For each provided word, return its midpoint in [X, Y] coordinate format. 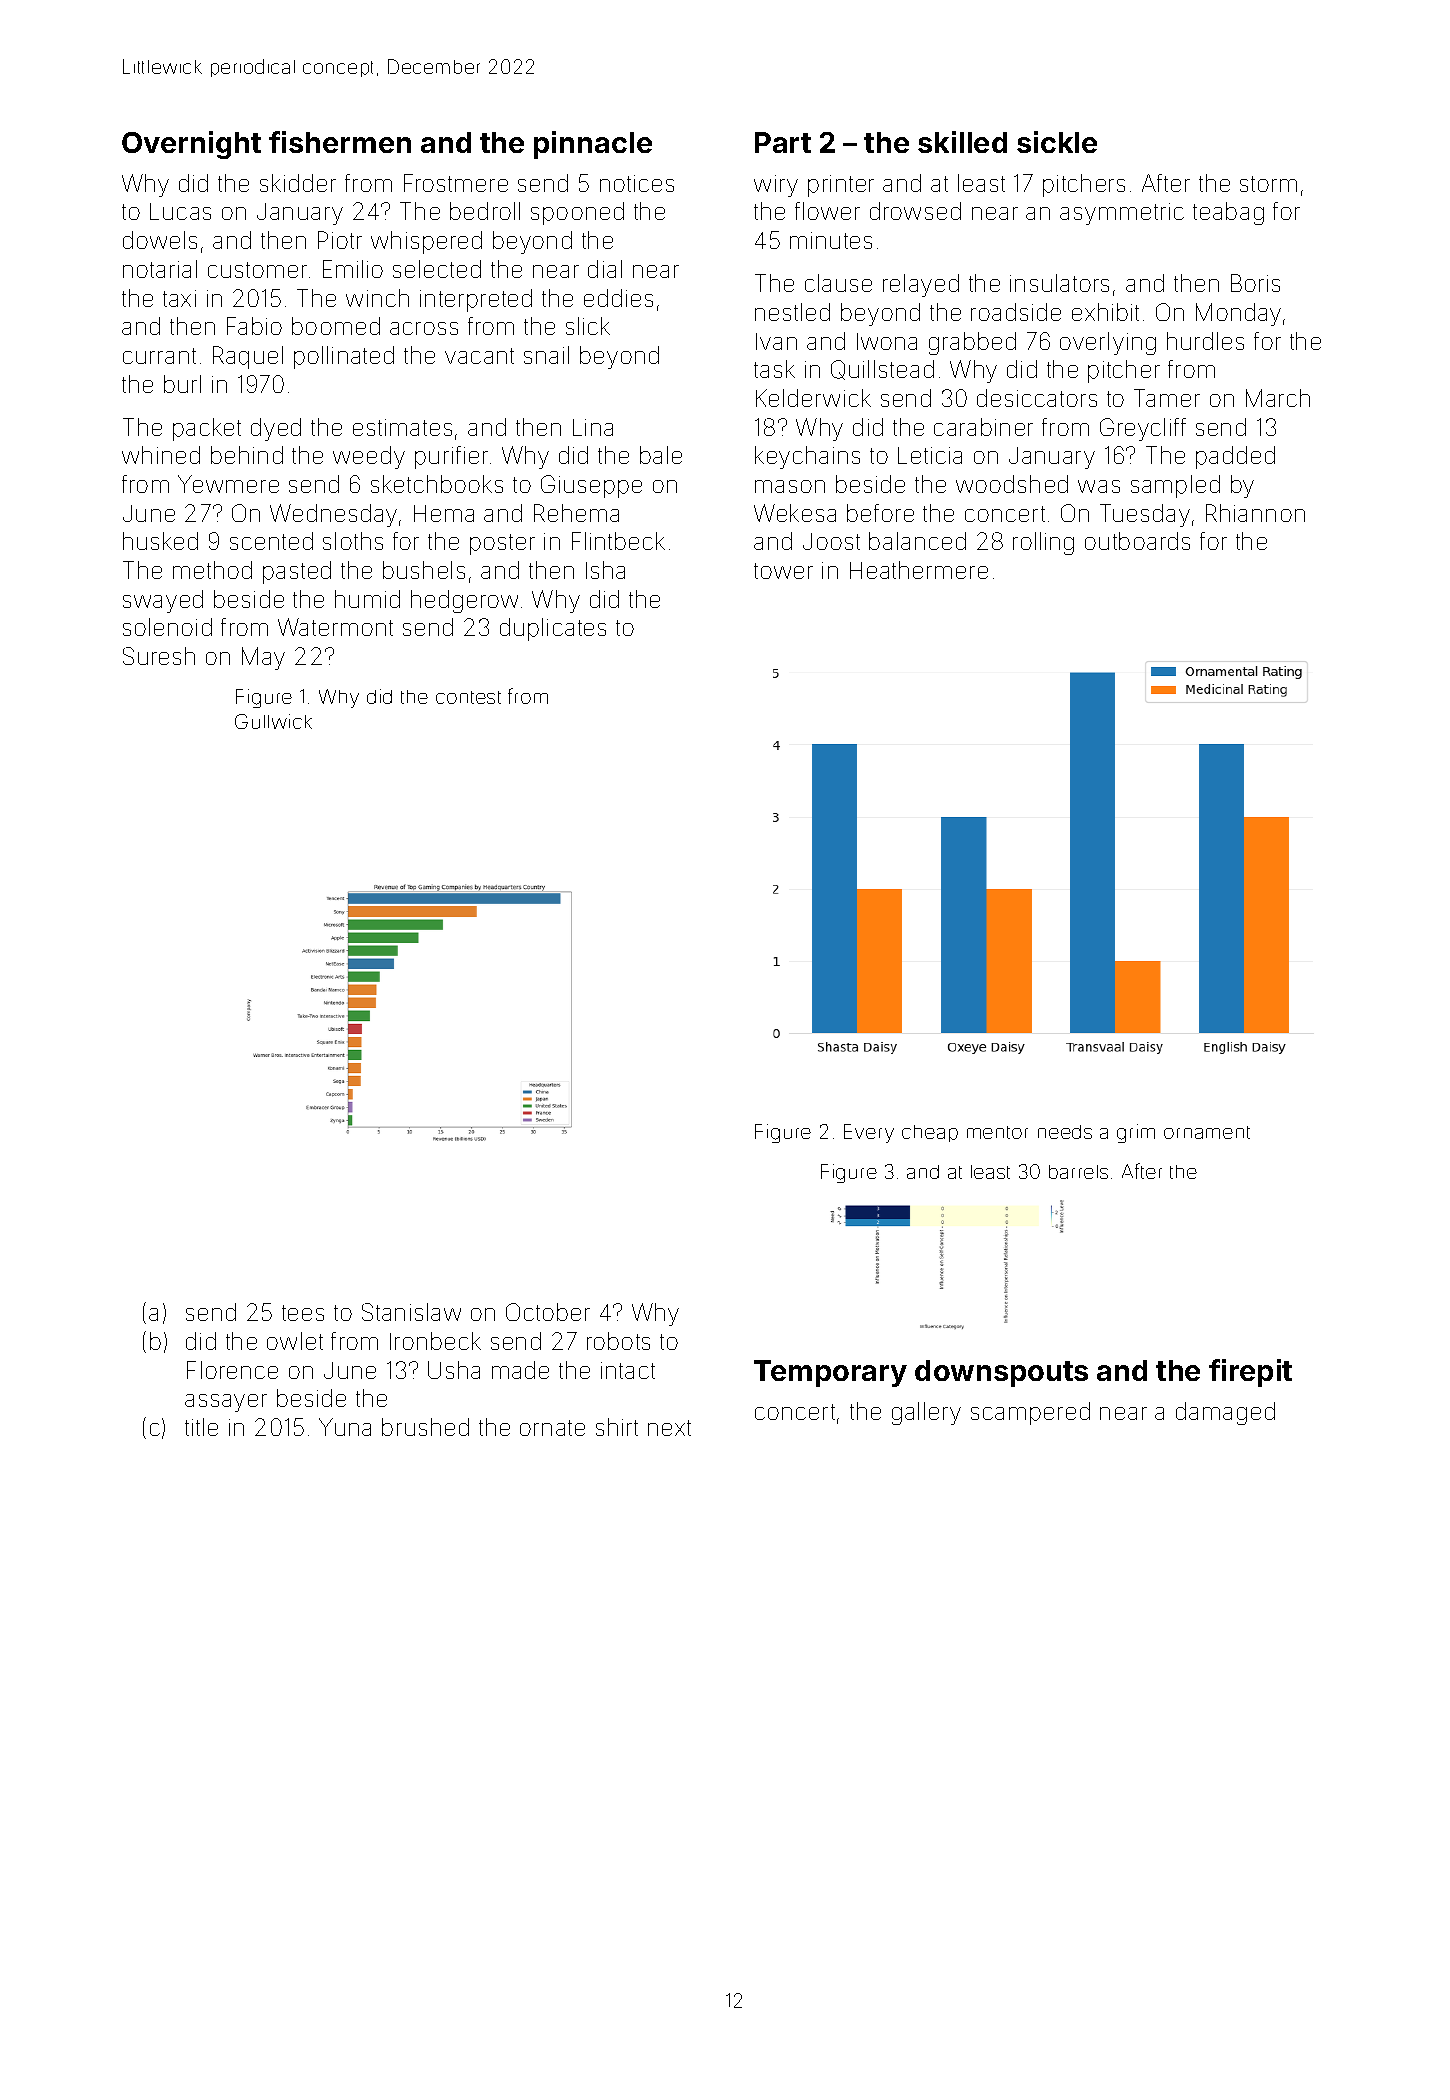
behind [247, 455]
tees [303, 1313]
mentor [997, 1132]
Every [869, 1133]
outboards [1137, 541]
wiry [776, 186]
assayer [226, 1403]
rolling [1043, 543]
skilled [962, 142]
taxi [179, 298]
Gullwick [273, 721]
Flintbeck [618, 541]
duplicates [553, 629]
